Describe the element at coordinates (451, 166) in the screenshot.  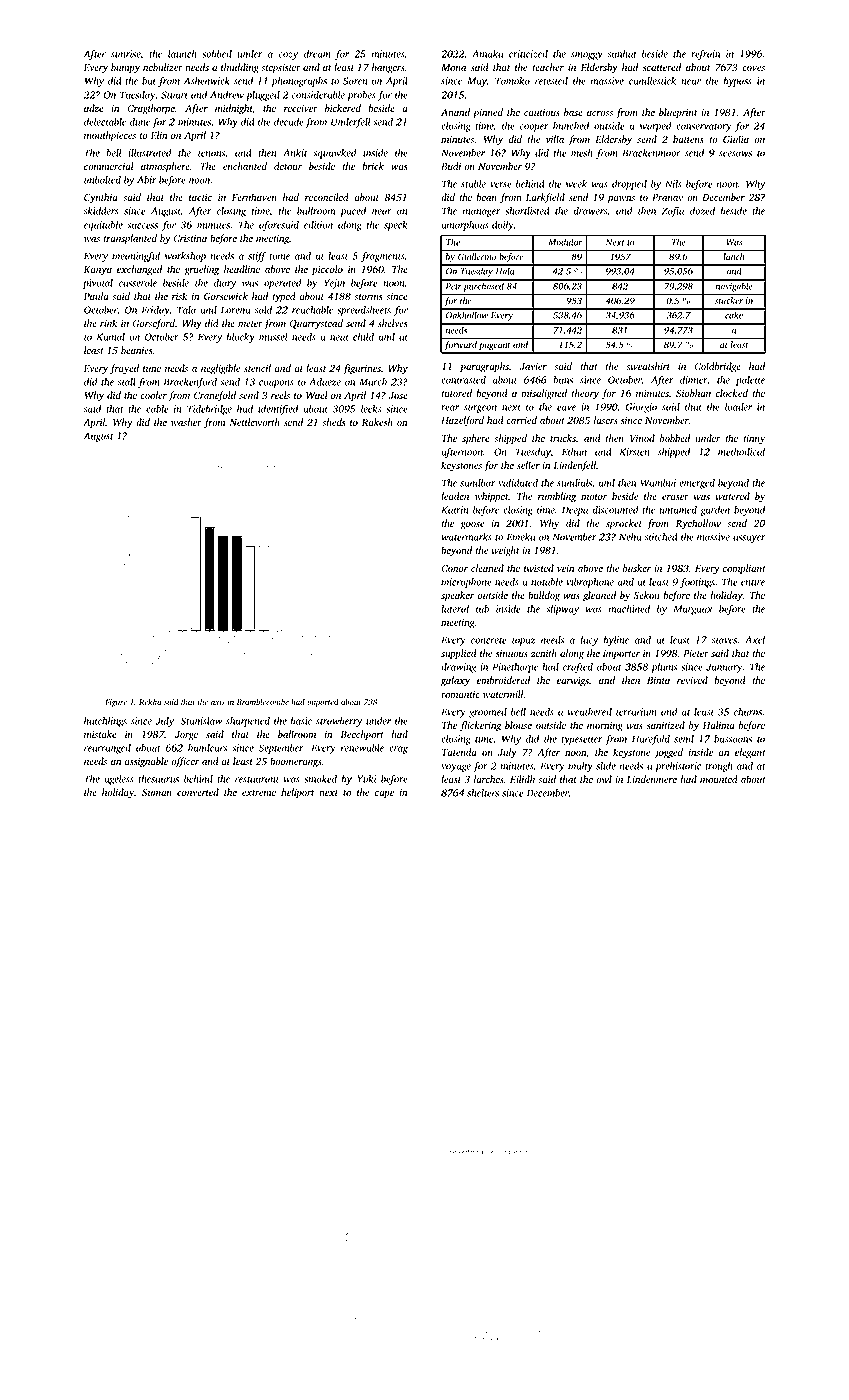
I see `Budi` at that location.
